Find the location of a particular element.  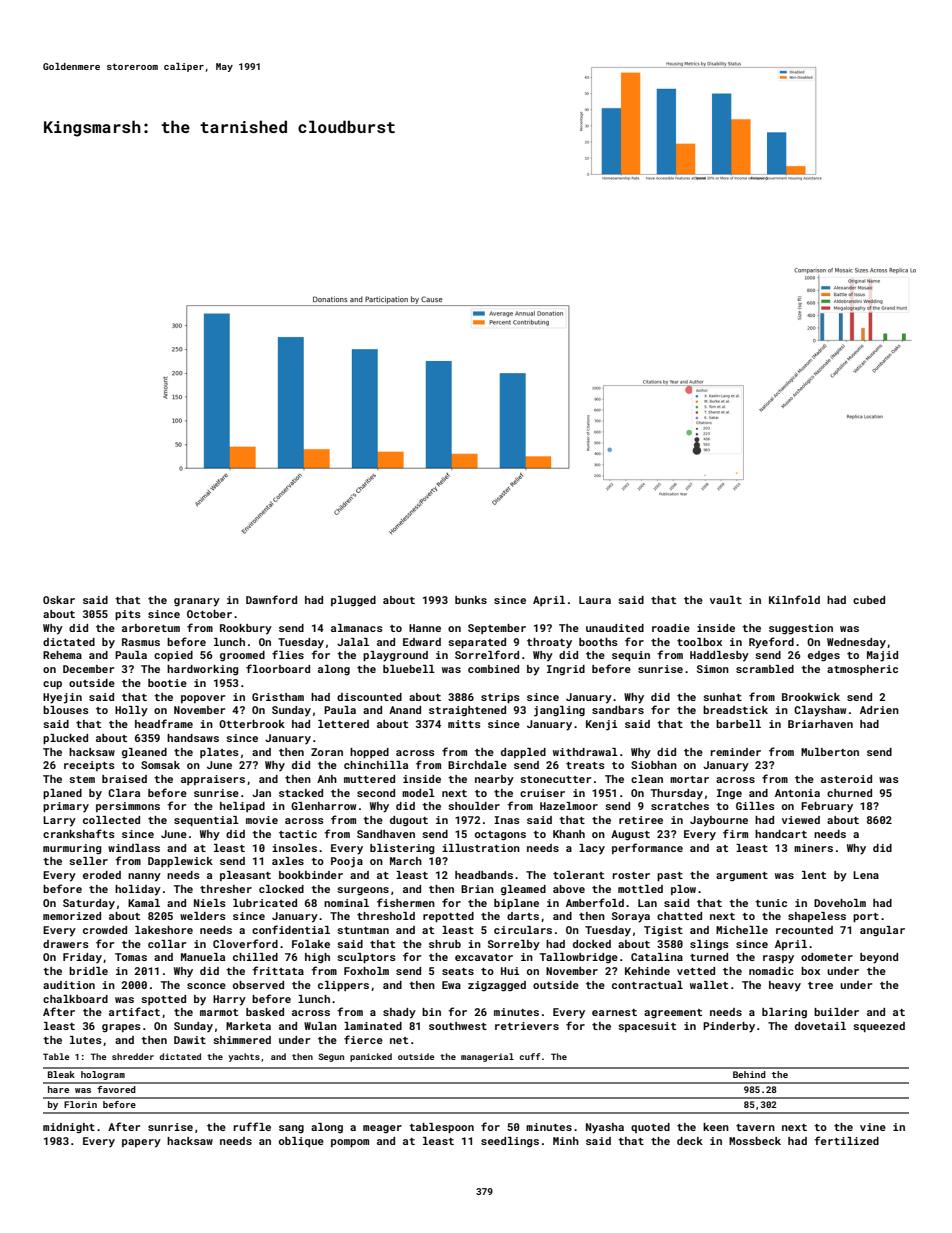

reminder is located at coordinates (736, 752).
